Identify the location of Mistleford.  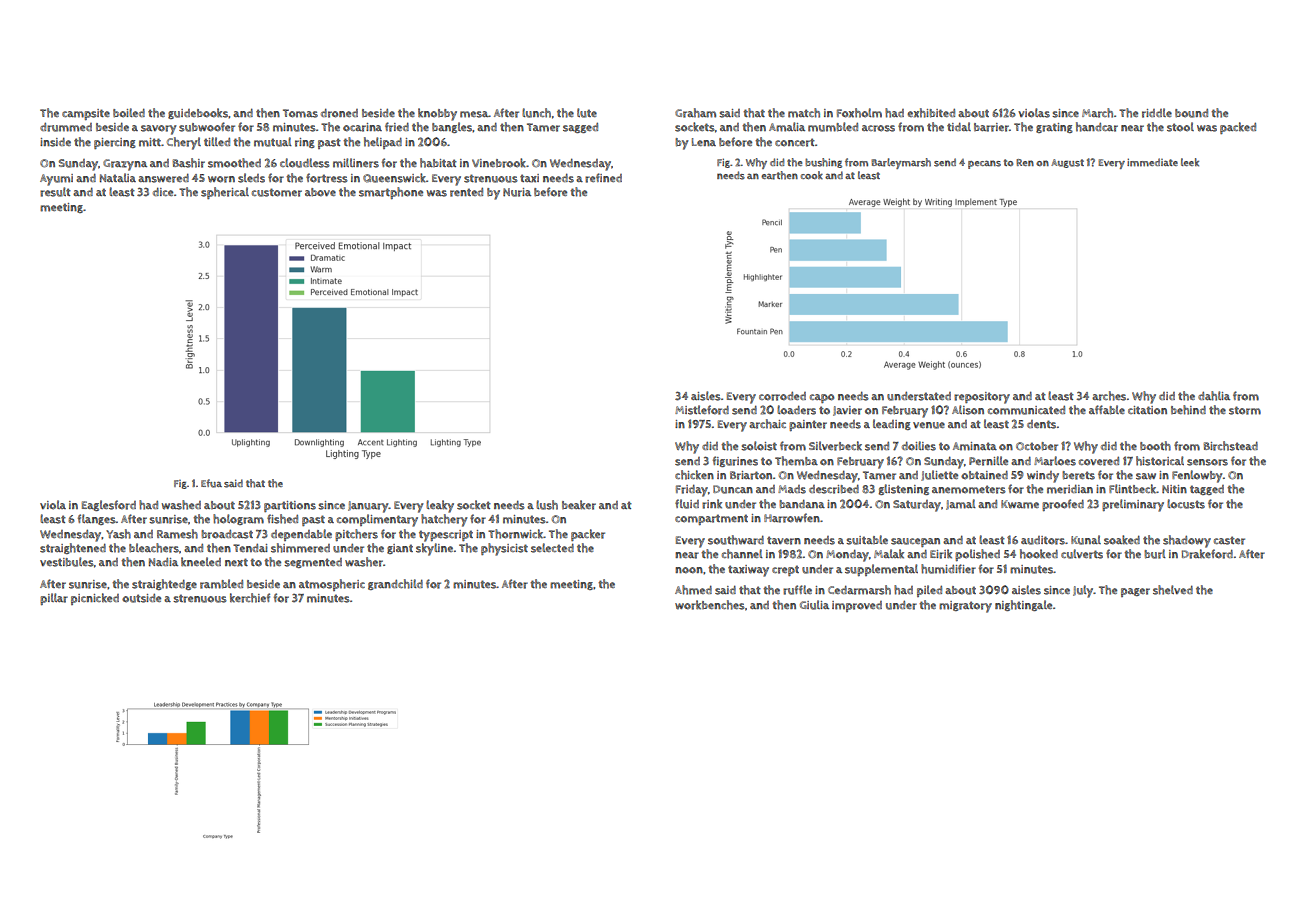
(702, 410).
